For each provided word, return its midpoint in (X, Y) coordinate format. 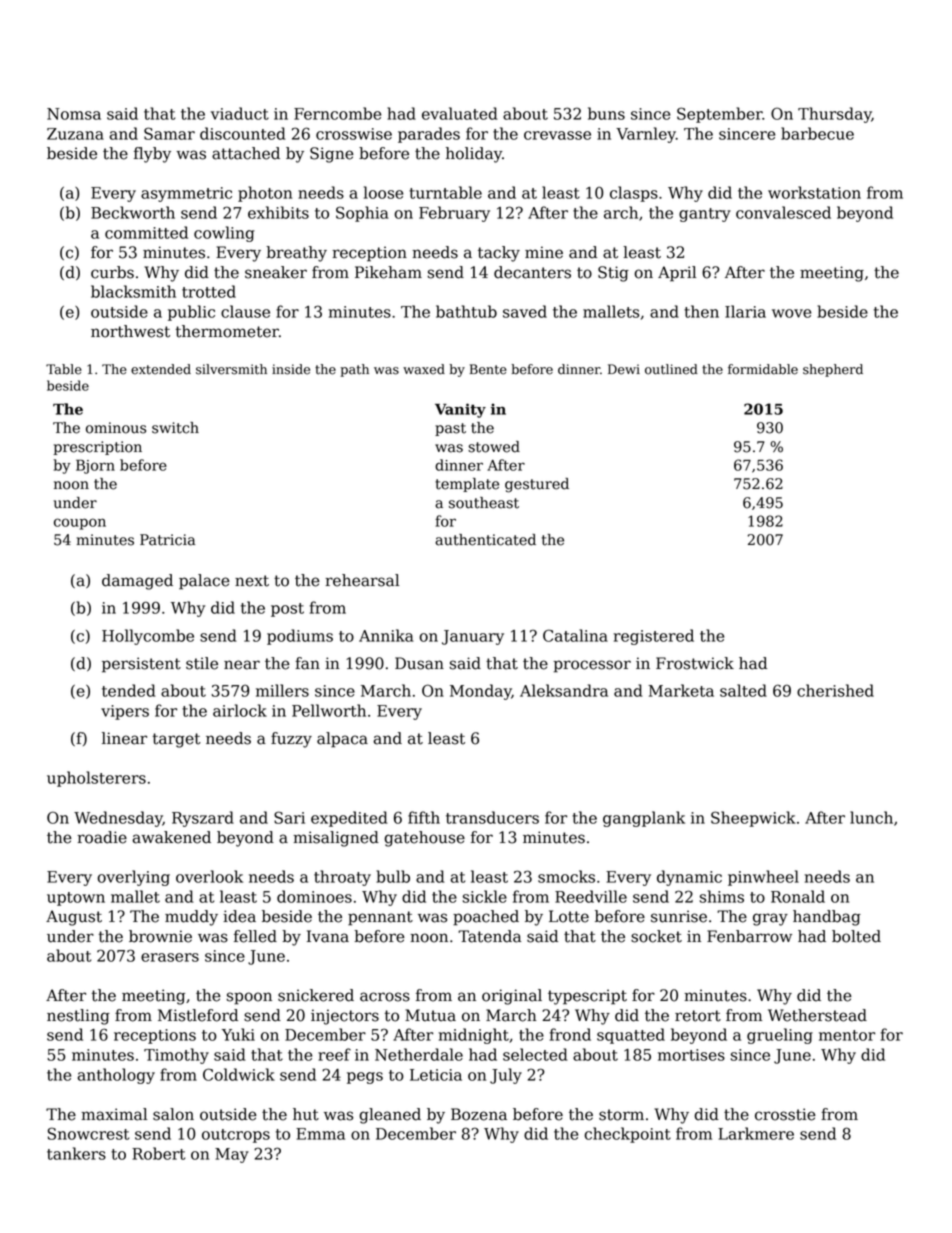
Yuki (238, 1034)
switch (175, 428)
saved (525, 311)
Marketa (681, 690)
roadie (102, 837)
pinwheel (763, 878)
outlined (671, 369)
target (176, 740)
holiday (474, 155)
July (506, 1076)
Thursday (835, 115)
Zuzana (75, 134)
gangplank (644, 819)
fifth (424, 817)
